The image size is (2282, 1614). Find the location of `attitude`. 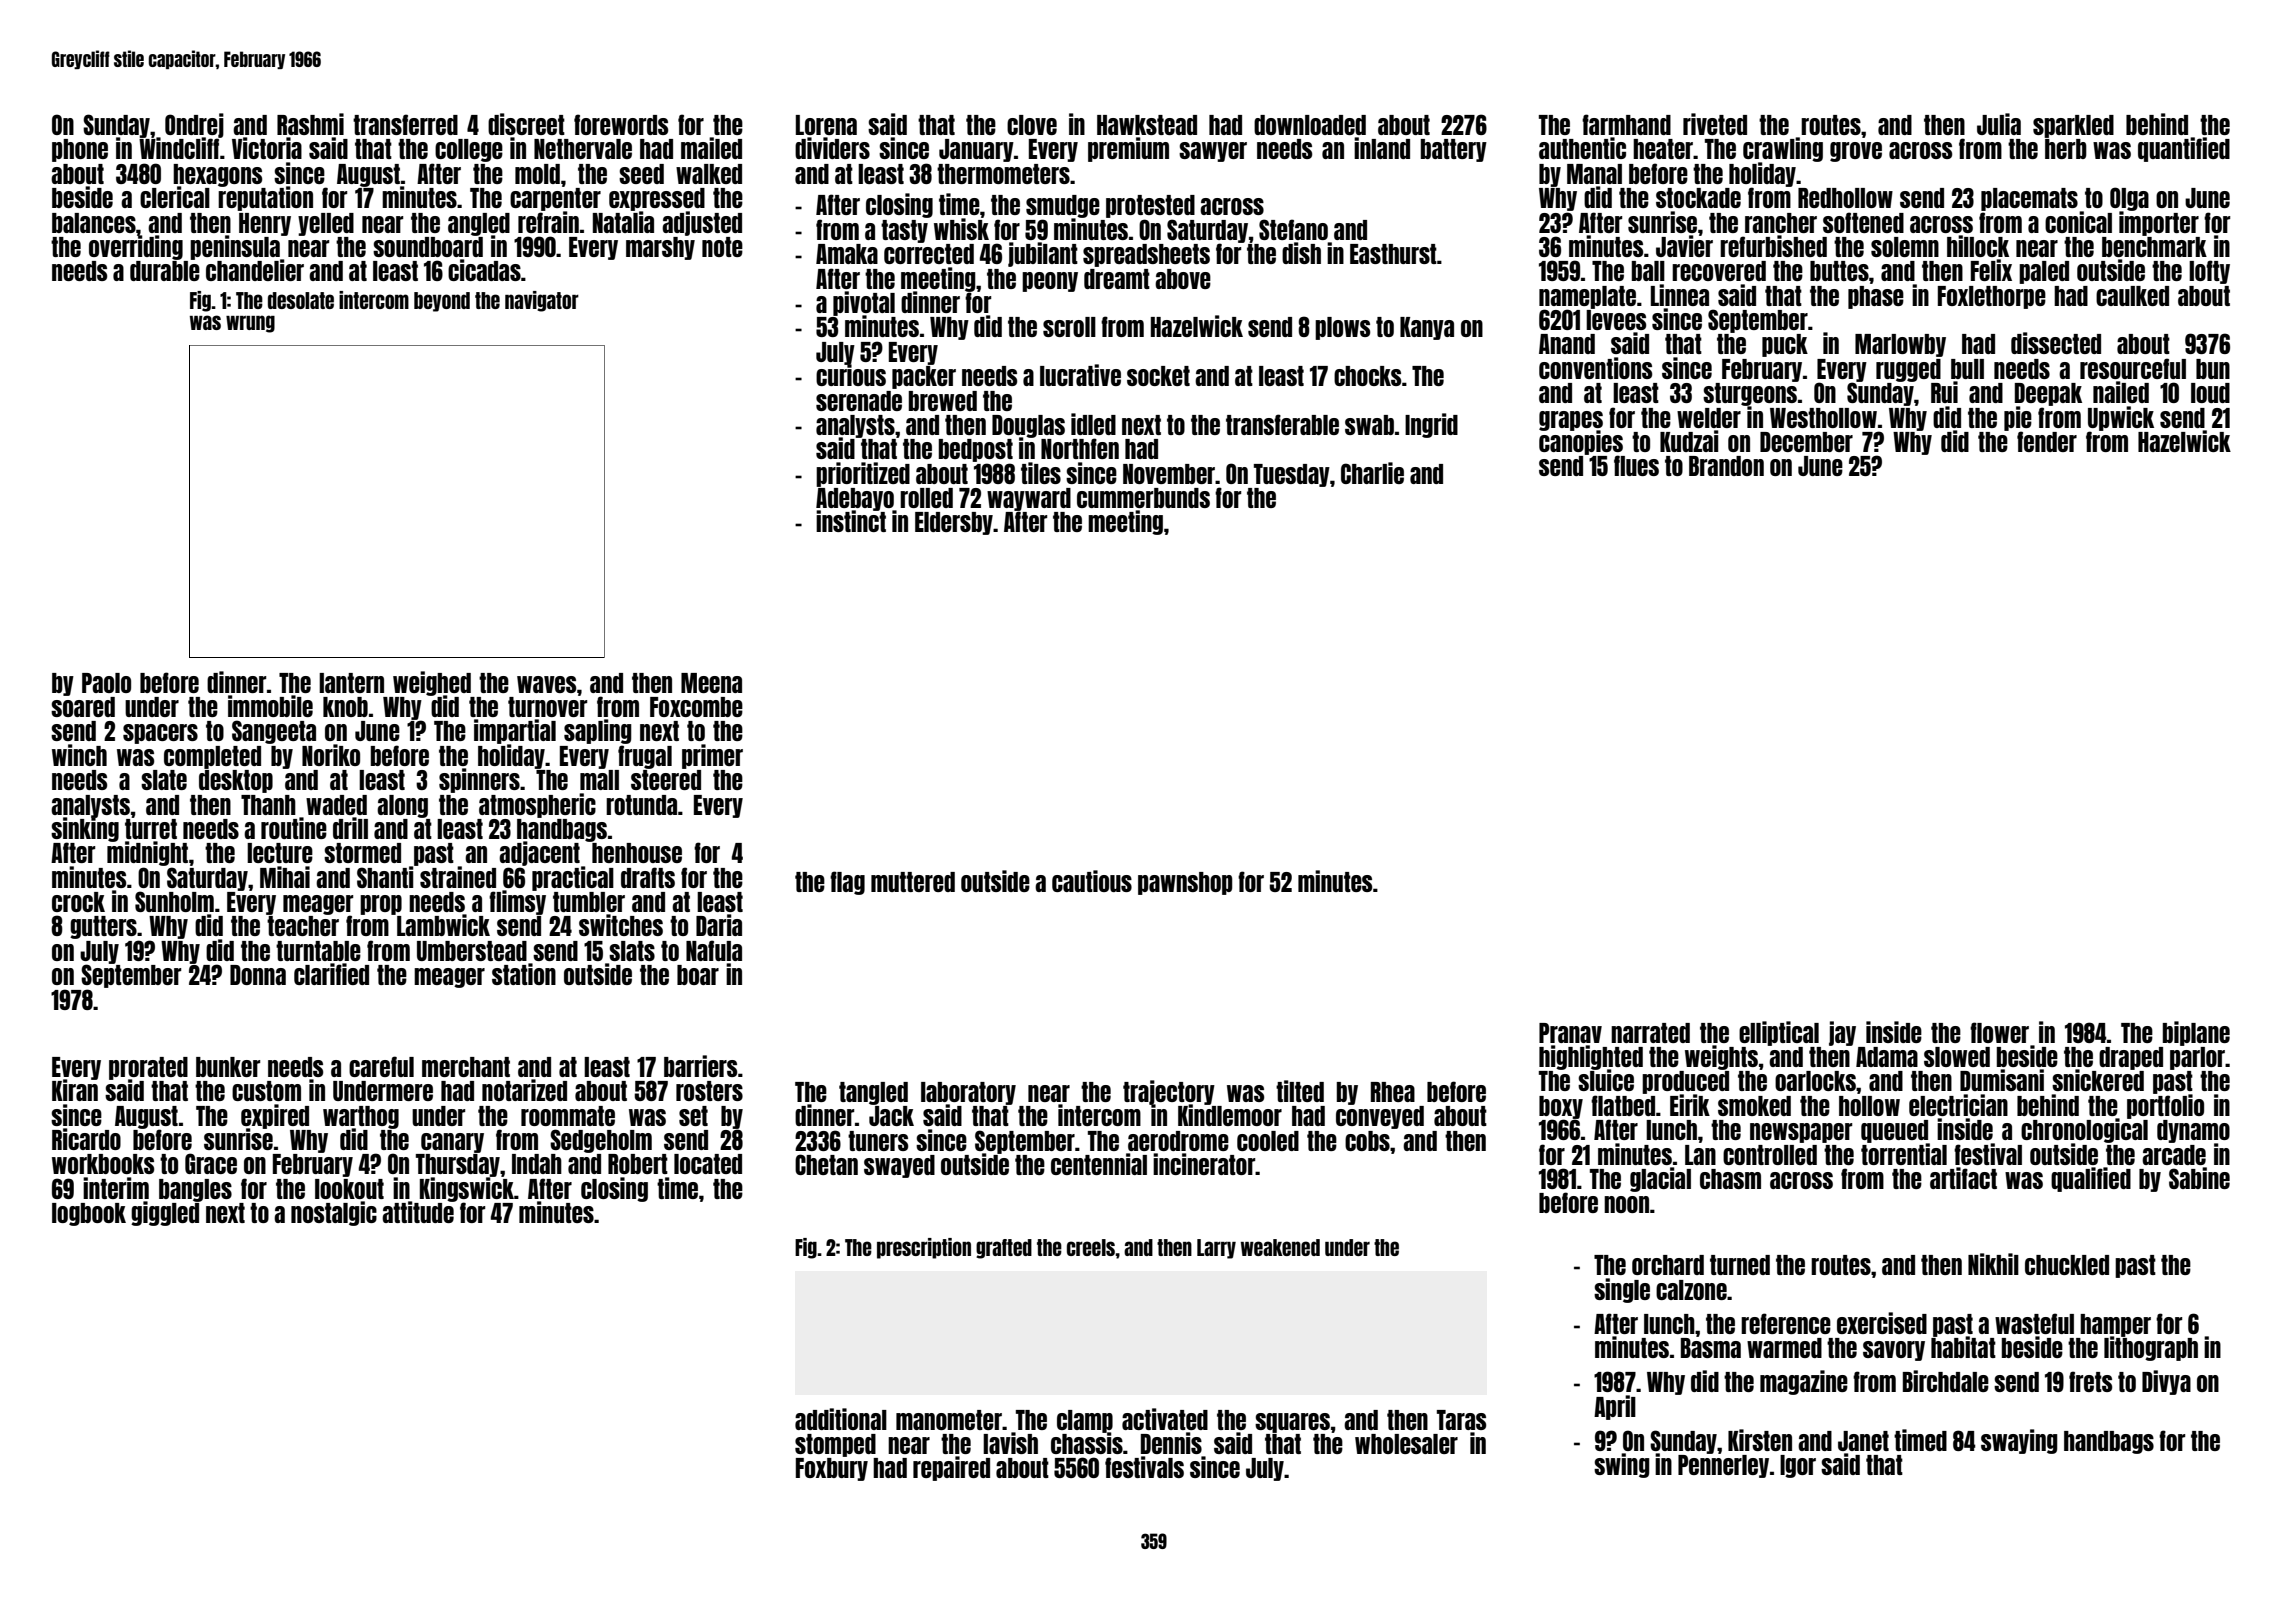

attitude is located at coordinates (418, 1212).
